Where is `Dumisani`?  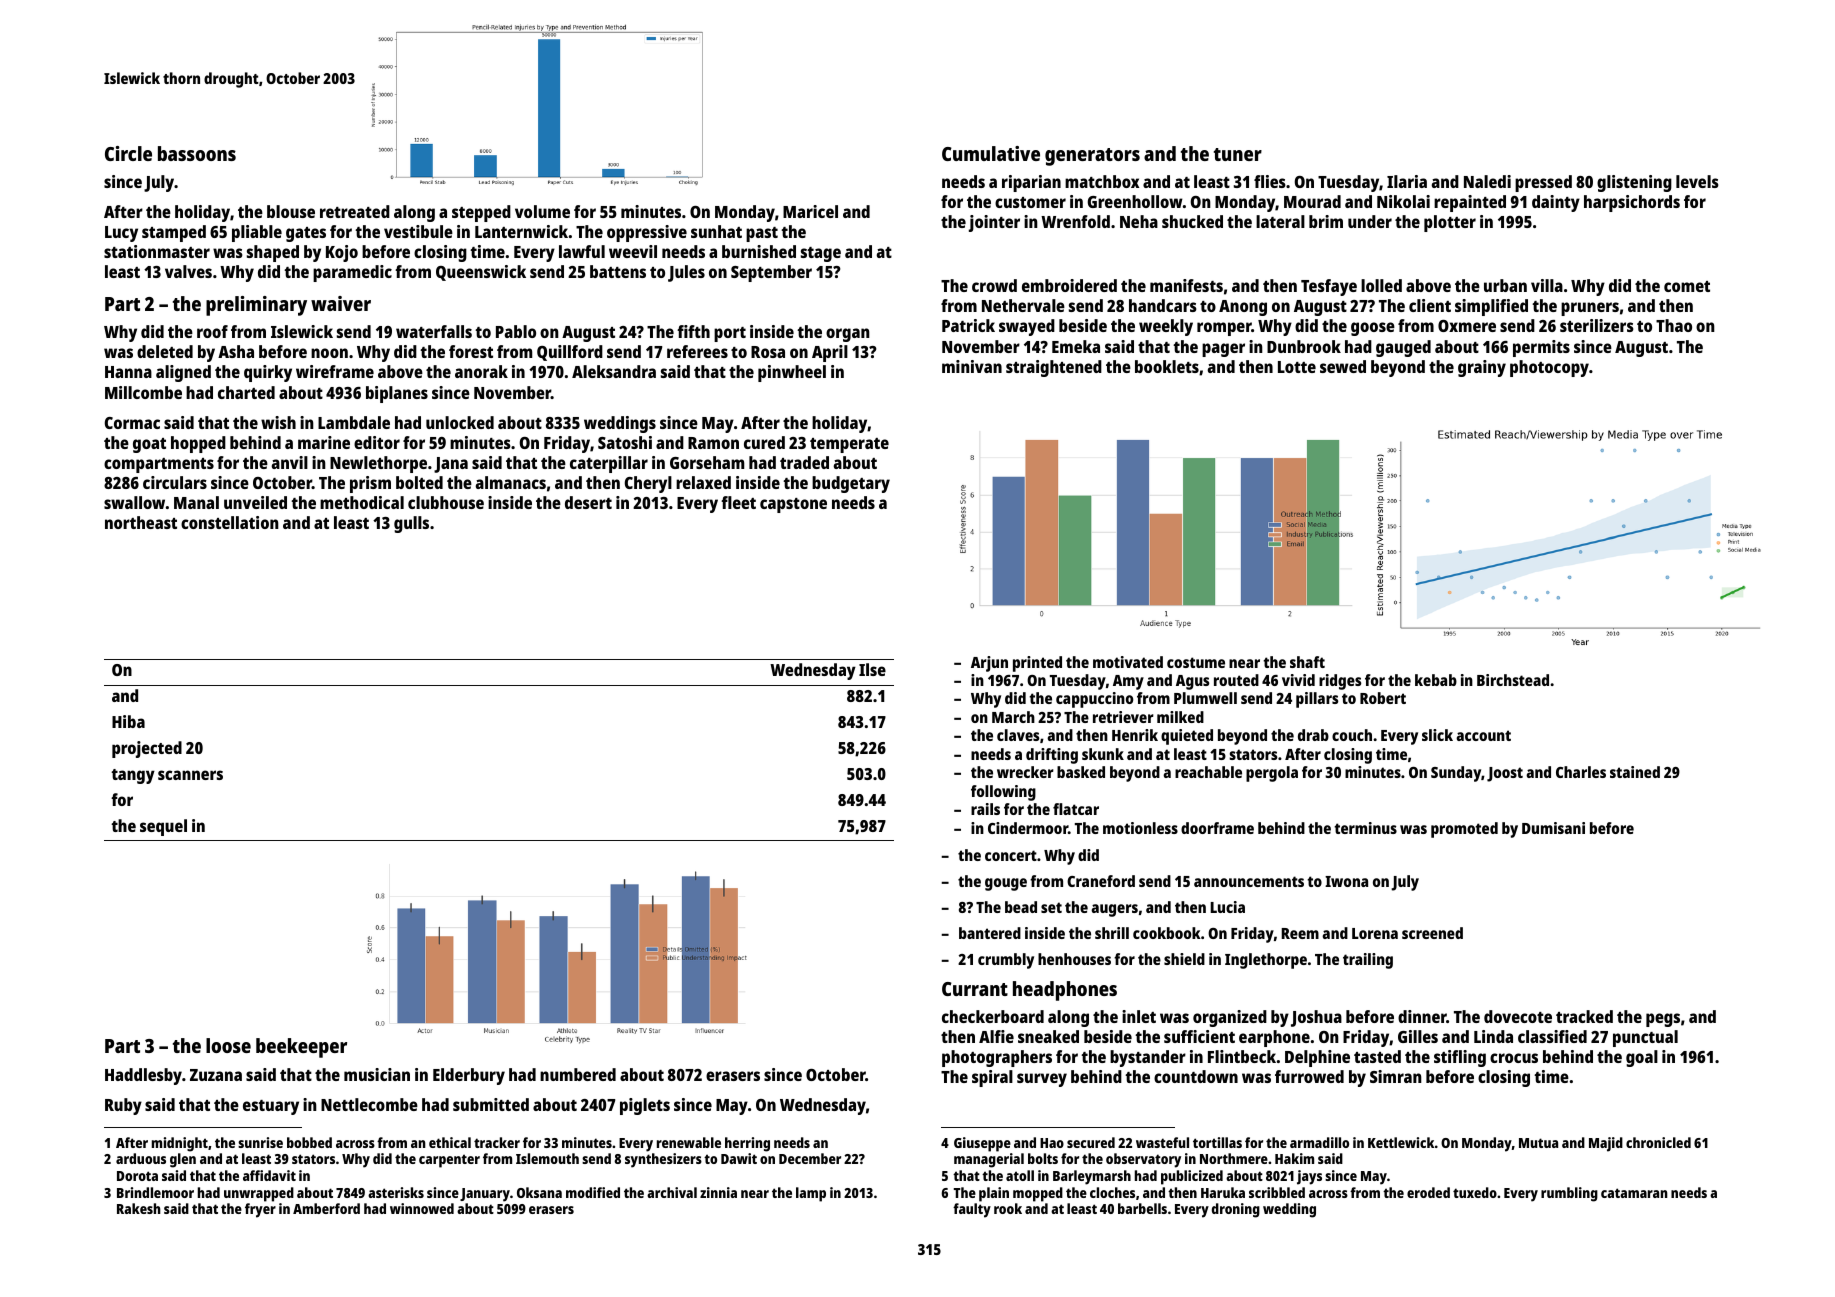
Dumisani is located at coordinates (1553, 828).
